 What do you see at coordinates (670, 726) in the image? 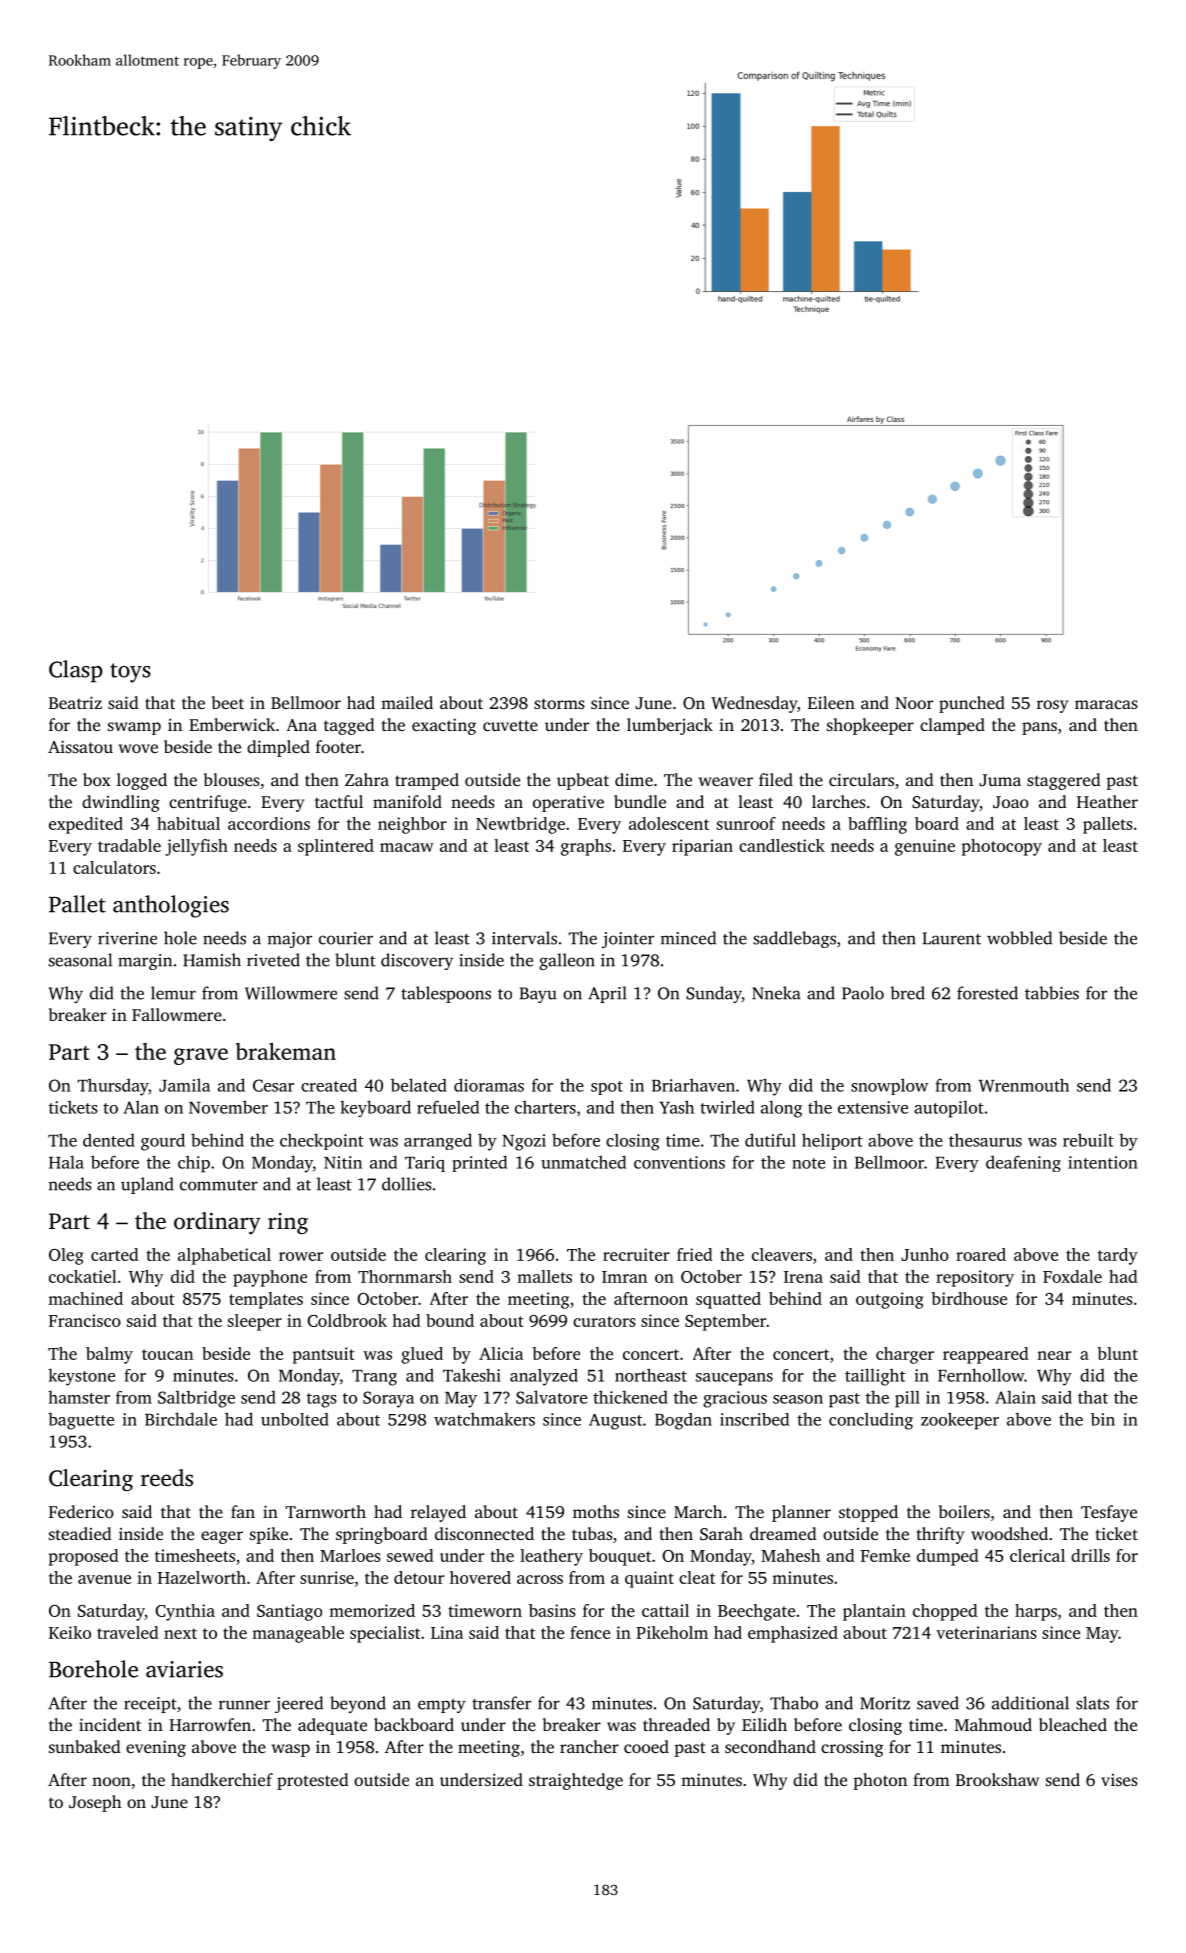
I see `lumberjack` at bounding box center [670, 726].
